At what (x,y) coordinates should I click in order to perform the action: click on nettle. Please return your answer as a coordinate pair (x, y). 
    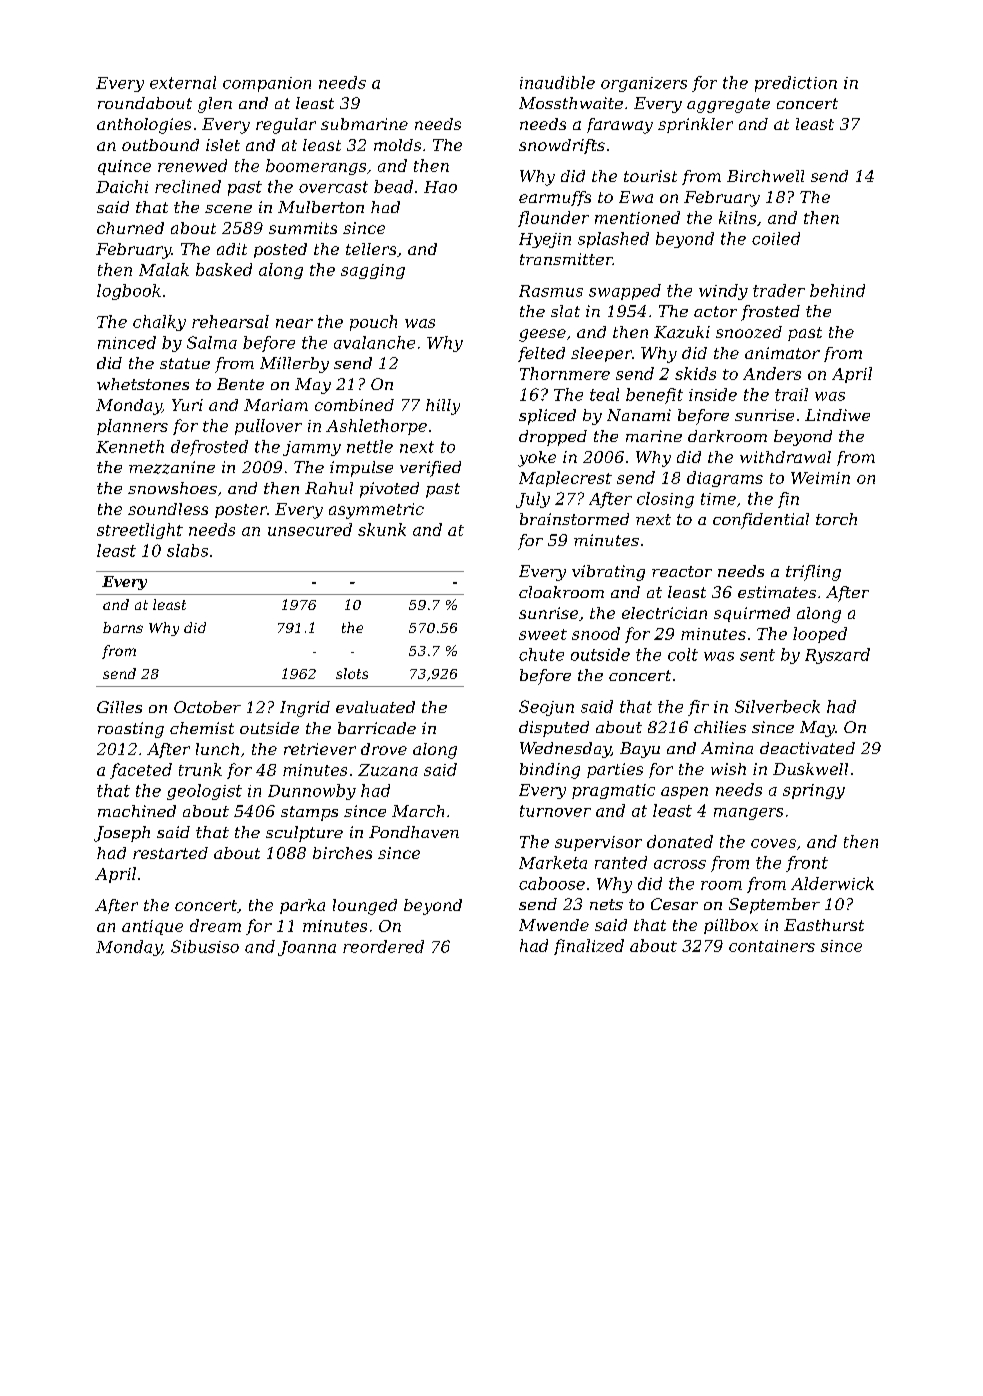
    Looking at the image, I should click on (370, 446).
